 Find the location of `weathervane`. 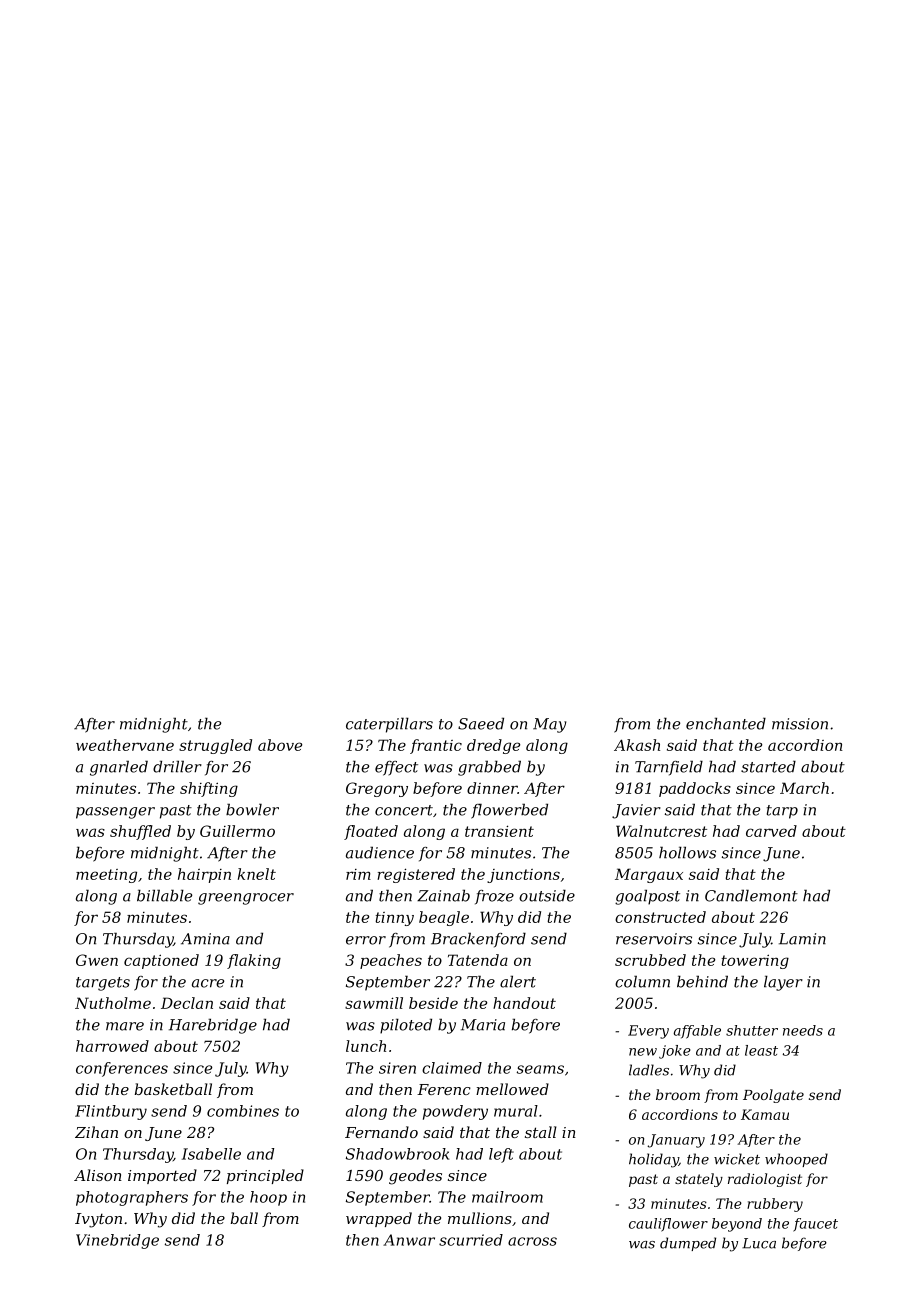

weathervane is located at coordinates (125, 745).
